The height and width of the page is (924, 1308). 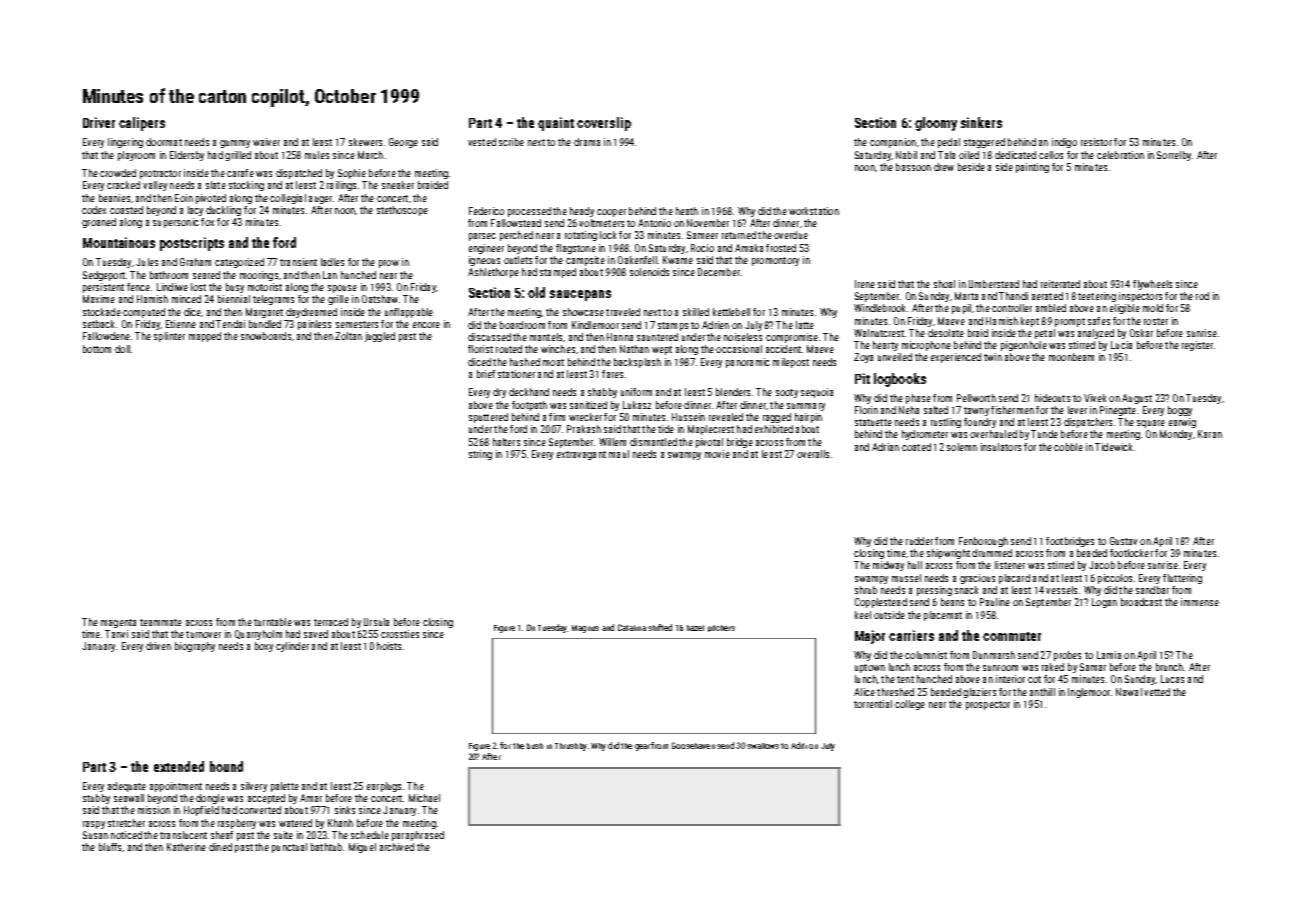 I want to click on coverslip, so click(x=604, y=124).
